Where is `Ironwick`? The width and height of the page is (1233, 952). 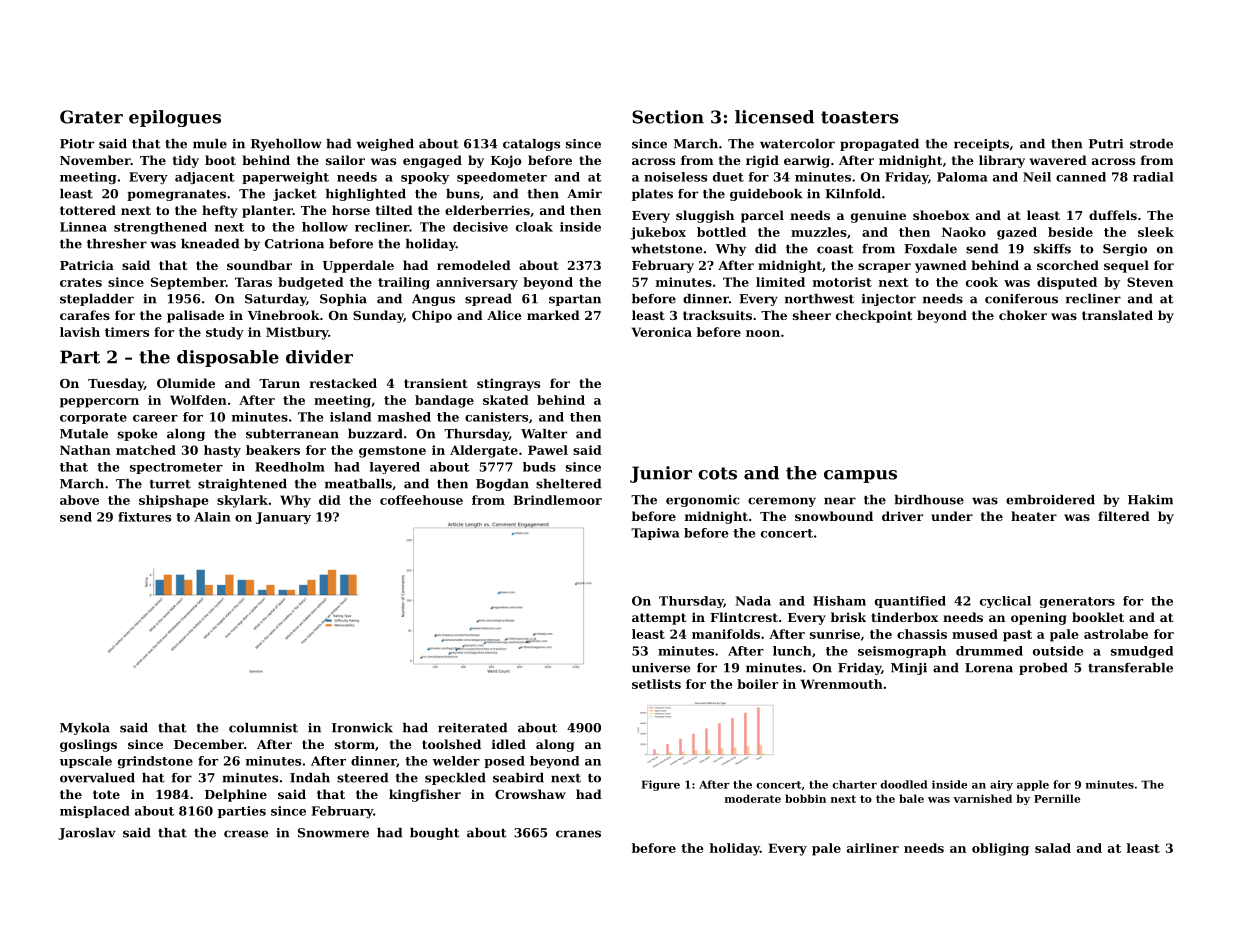
Ironwick is located at coordinates (362, 728).
